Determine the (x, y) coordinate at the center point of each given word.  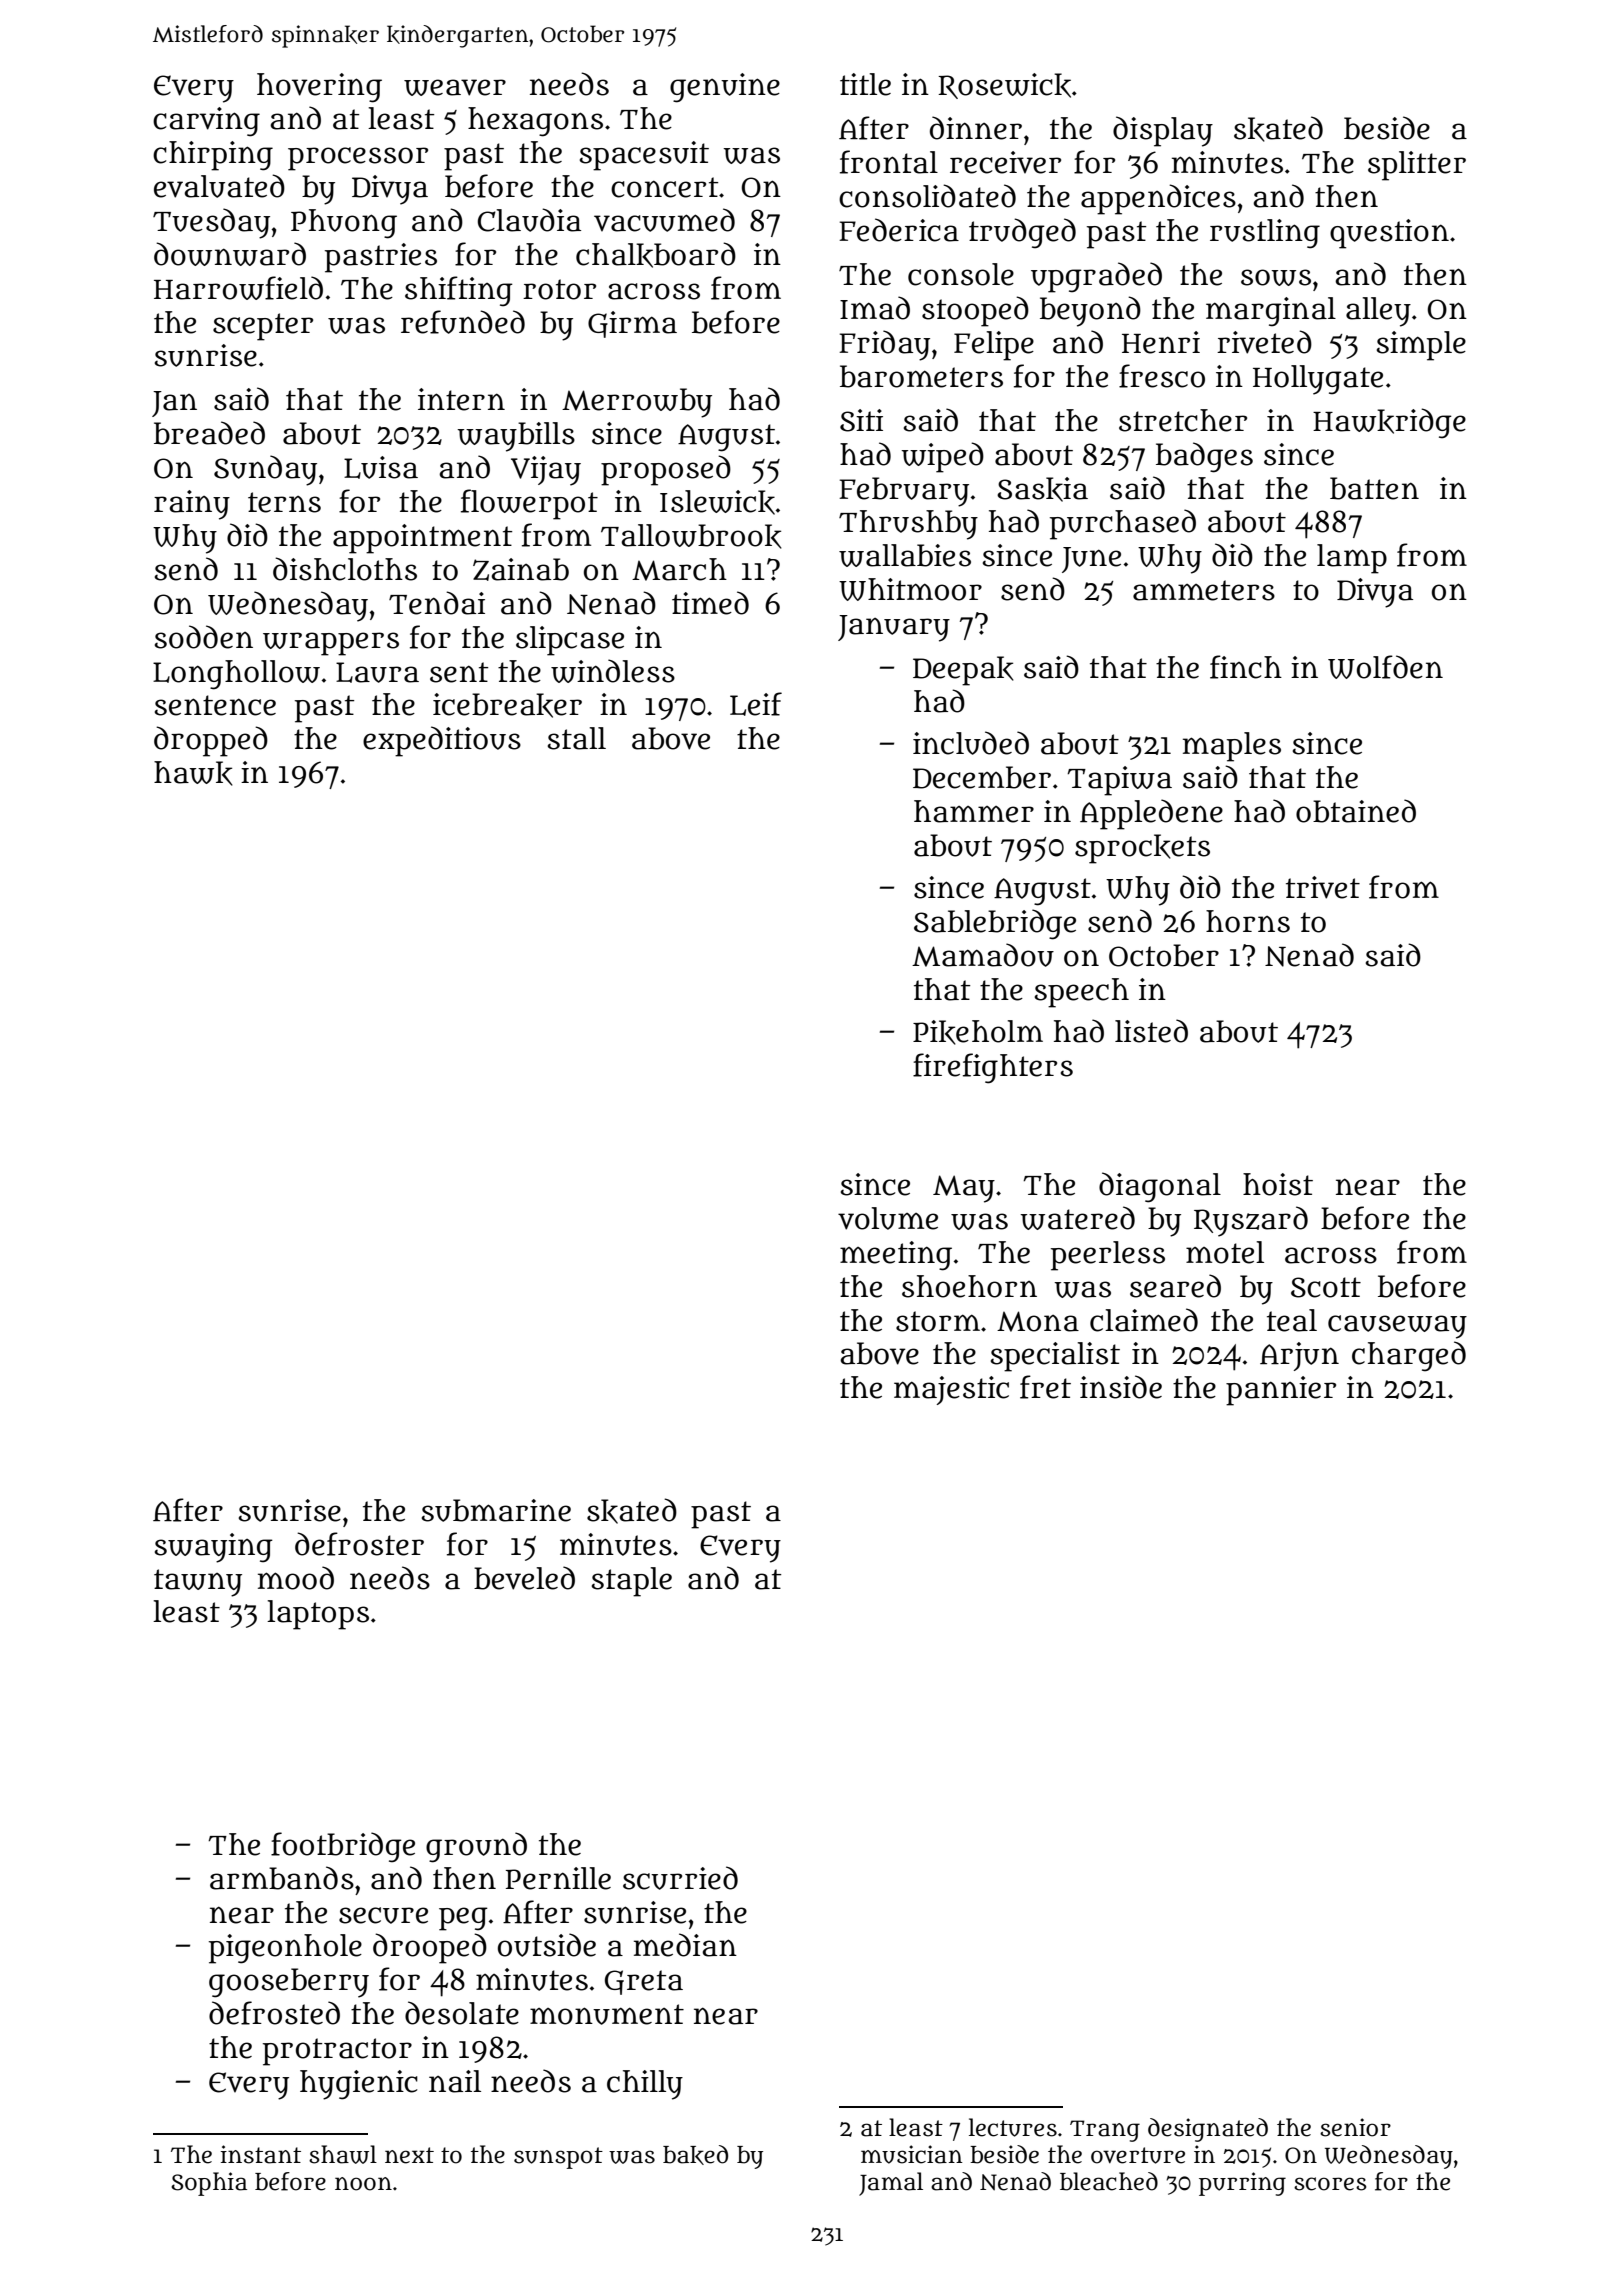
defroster (359, 1544)
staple (632, 1582)
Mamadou (983, 955)
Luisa (381, 467)
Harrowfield (238, 288)
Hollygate (1318, 380)
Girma (632, 324)
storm (938, 1321)
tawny (198, 1583)
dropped (211, 741)
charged (1409, 1356)
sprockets (1142, 849)
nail (455, 2081)
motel (1225, 1252)
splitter (1417, 166)
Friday (884, 345)
